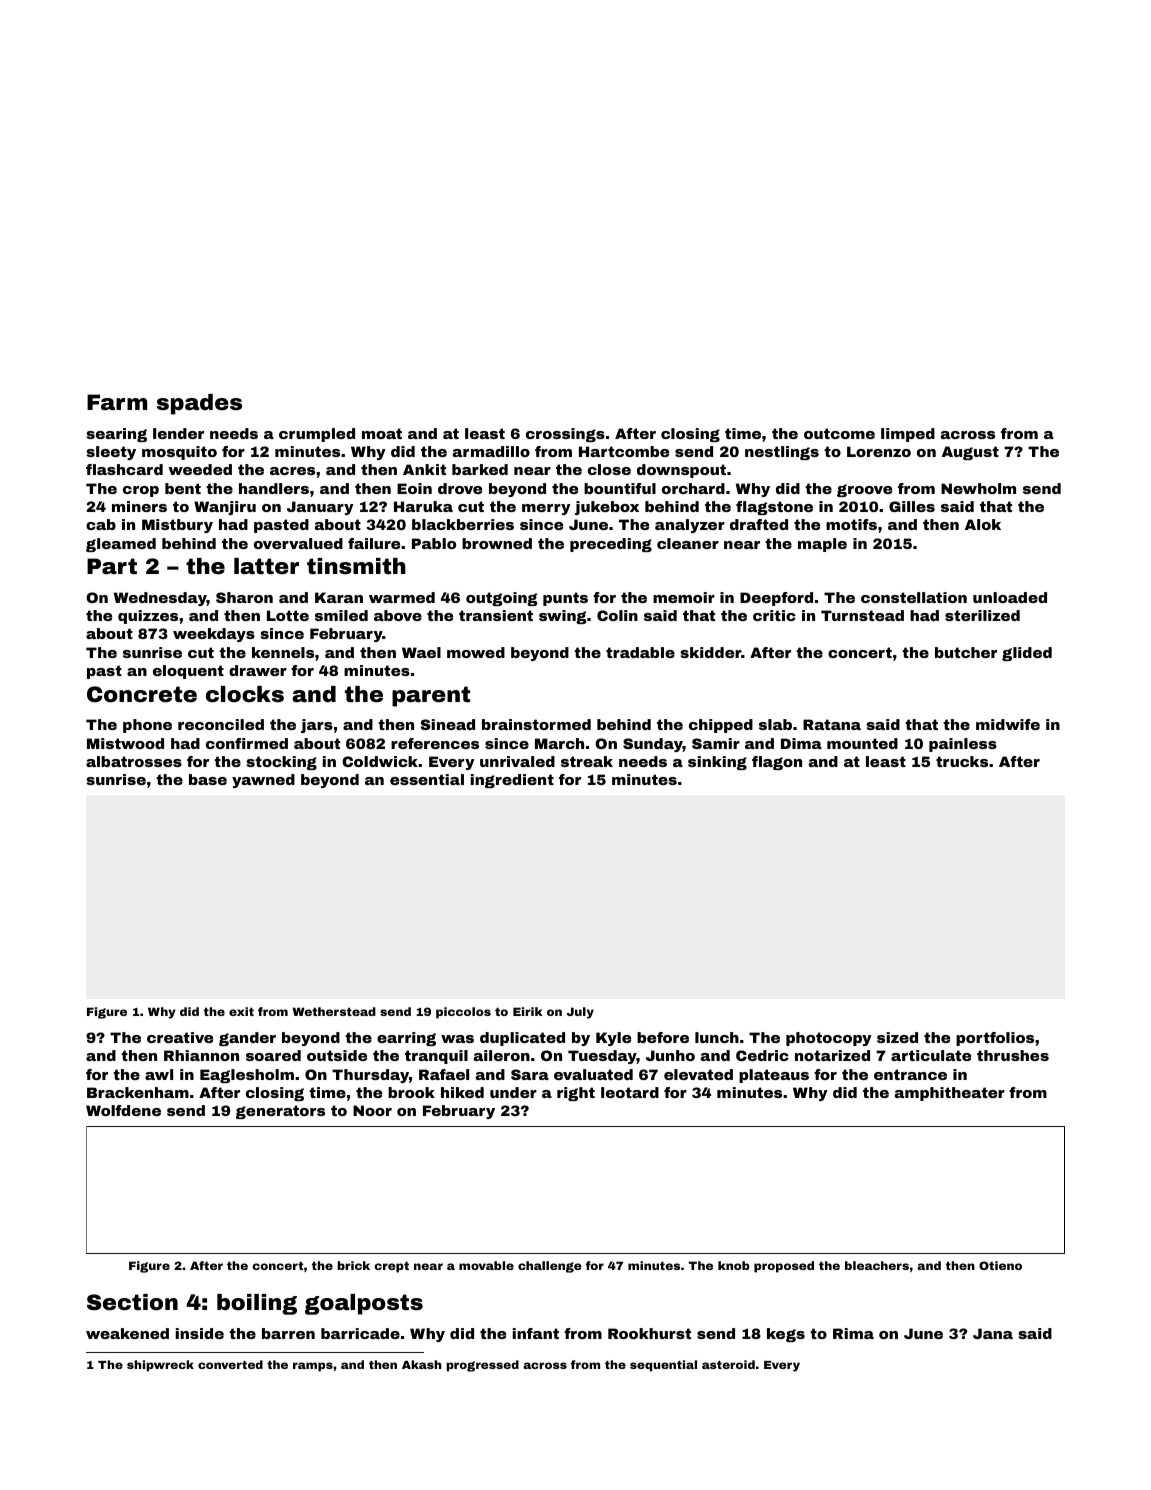  What do you see at coordinates (565, 435) in the screenshot?
I see `crossings` at bounding box center [565, 435].
